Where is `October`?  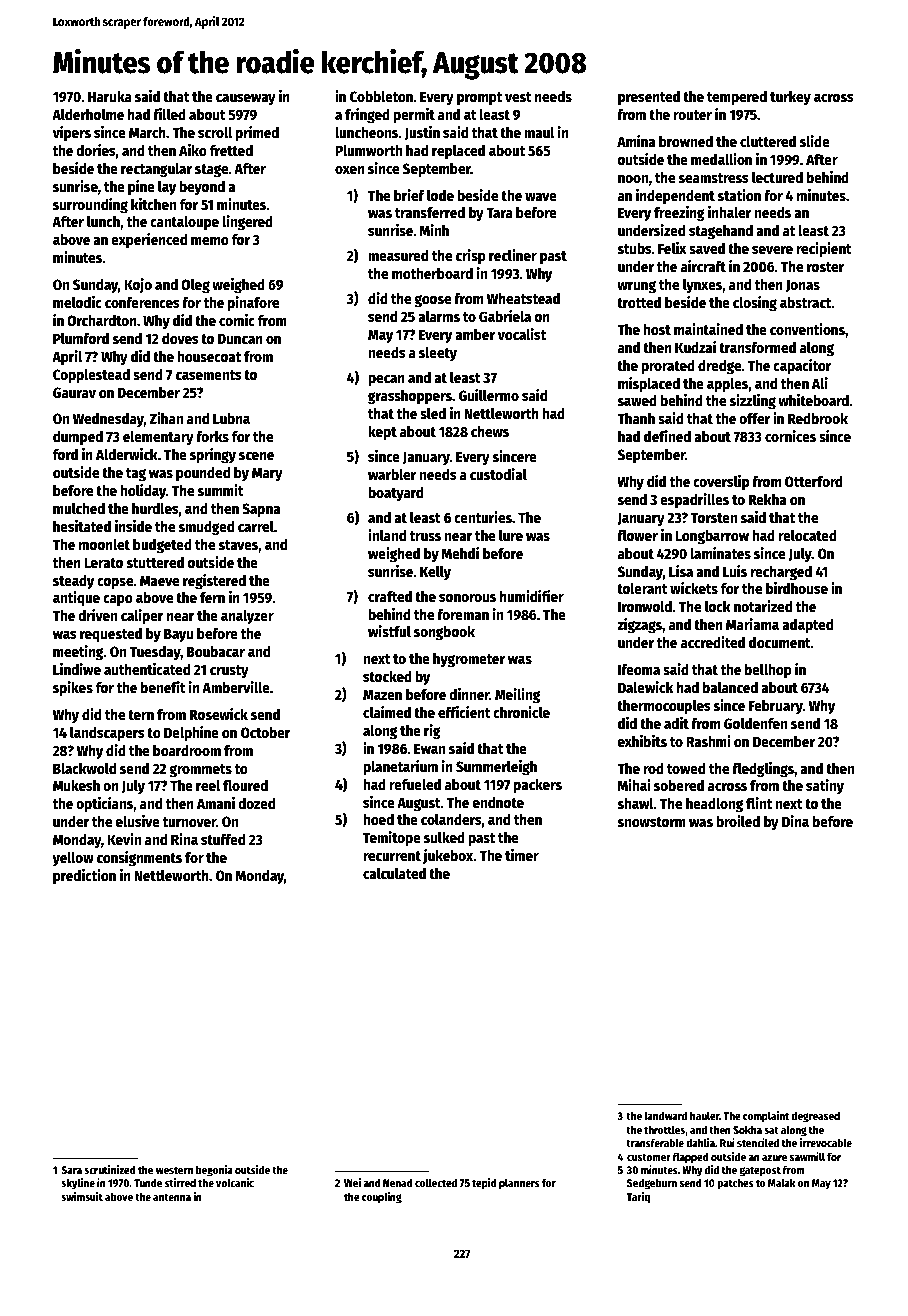 October is located at coordinates (266, 732).
